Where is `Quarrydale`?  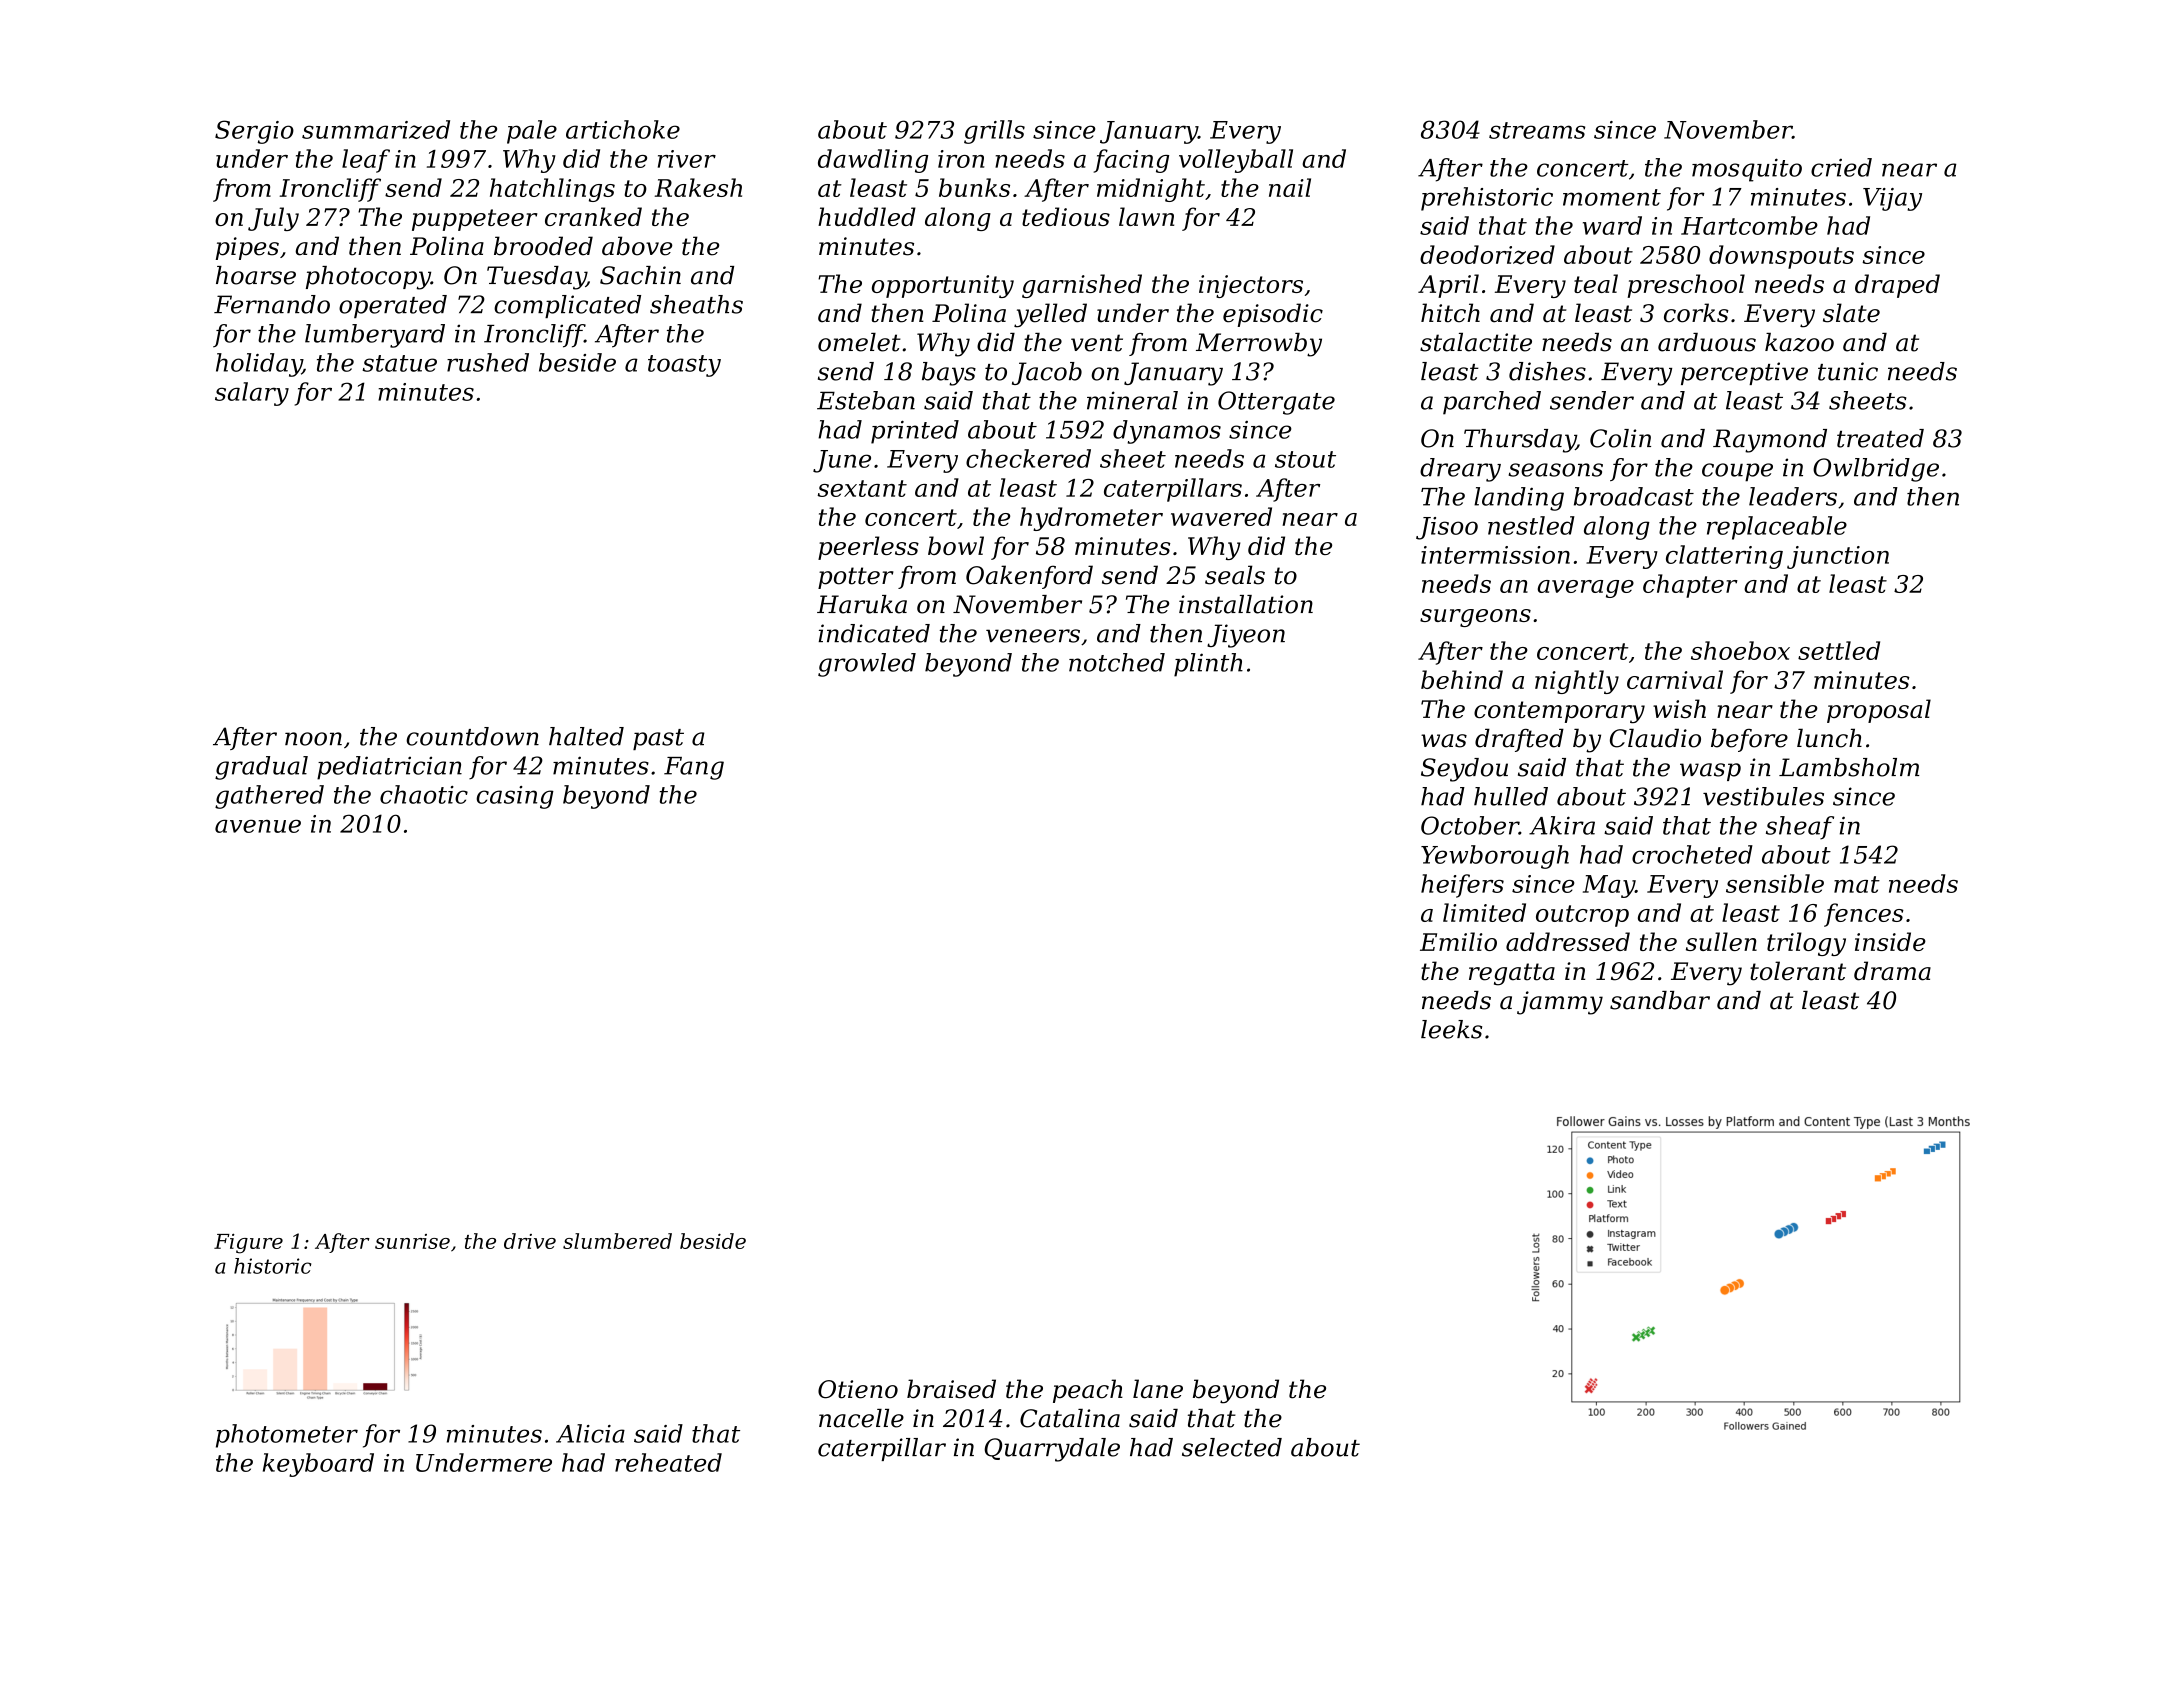 Quarrydale is located at coordinates (1052, 1450).
